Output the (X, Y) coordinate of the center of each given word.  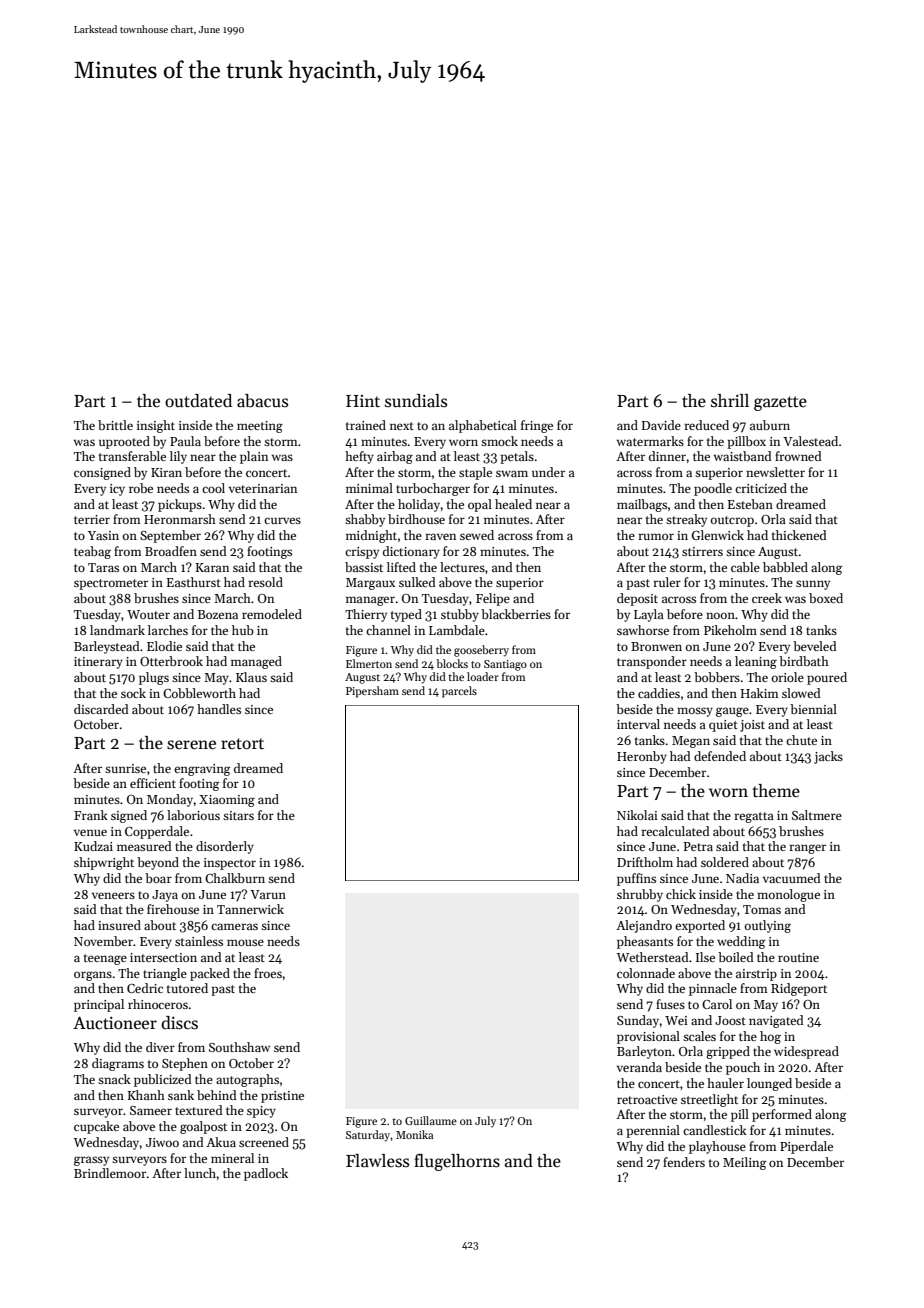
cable (745, 567)
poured (827, 678)
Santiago (505, 665)
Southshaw (239, 1047)
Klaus (251, 677)
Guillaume (431, 1120)
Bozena (218, 614)
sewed (477, 535)
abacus (262, 401)
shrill (730, 400)
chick (681, 894)
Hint (363, 401)
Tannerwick (250, 909)
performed (782, 1115)
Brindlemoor (110, 1173)
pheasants (645, 942)
